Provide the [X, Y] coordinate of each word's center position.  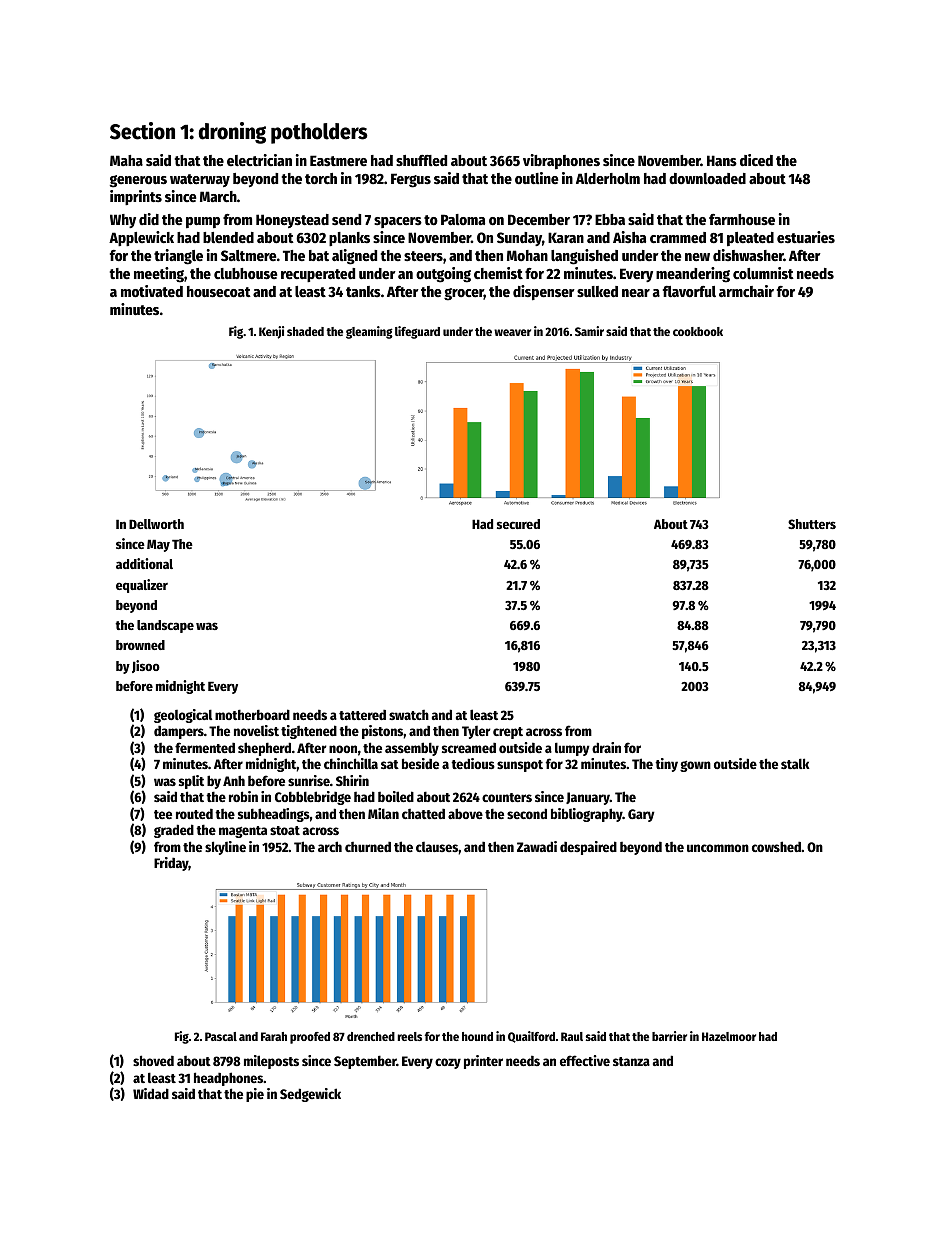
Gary [641, 815]
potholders [319, 133]
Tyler [476, 732]
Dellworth [156, 524]
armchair [746, 291]
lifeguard [417, 332]
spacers [398, 222]
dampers [179, 732]
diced [756, 160]
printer [483, 1062]
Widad [151, 1093]
